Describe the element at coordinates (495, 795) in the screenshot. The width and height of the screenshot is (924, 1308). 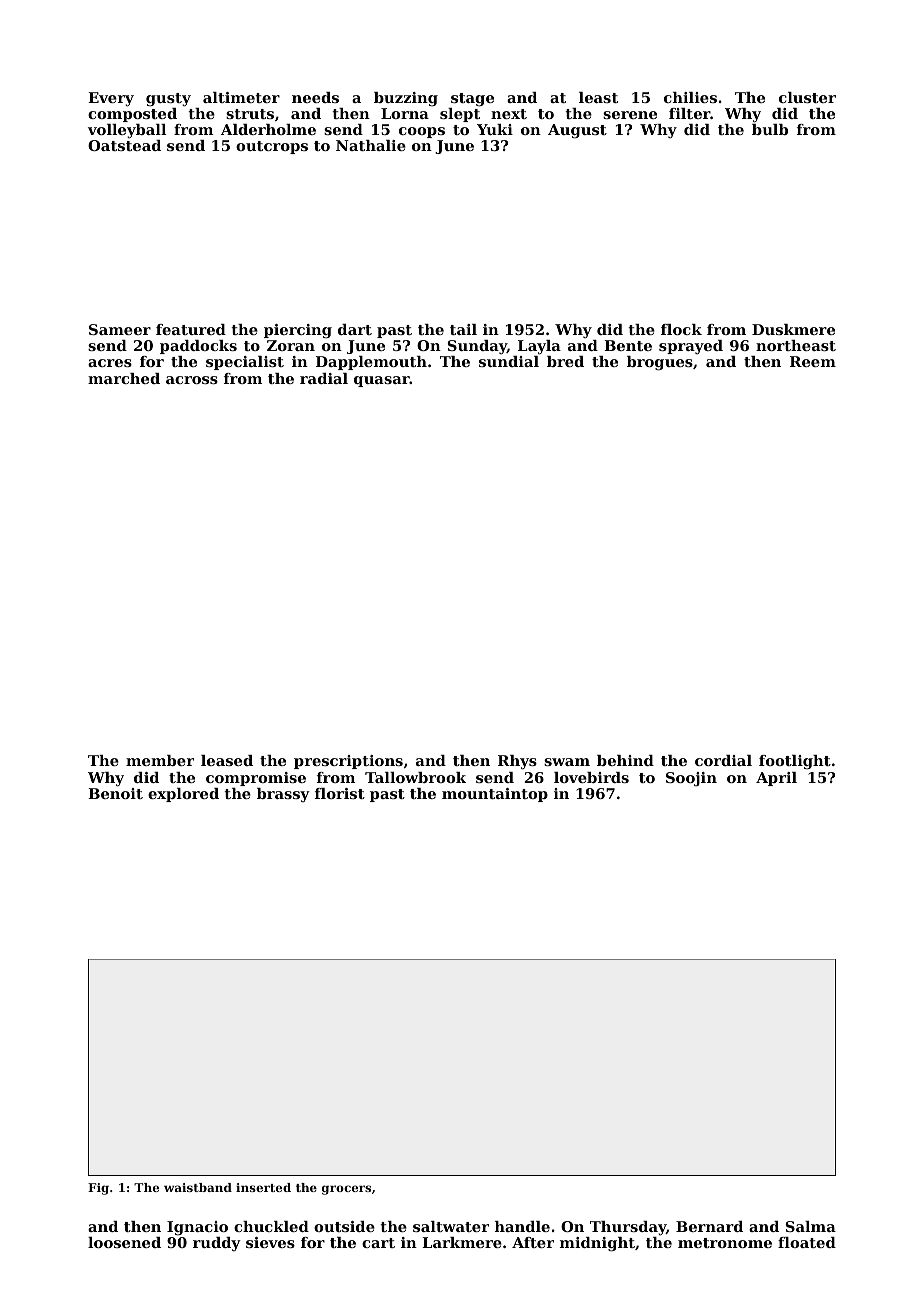
I see `mountaintop` at that location.
